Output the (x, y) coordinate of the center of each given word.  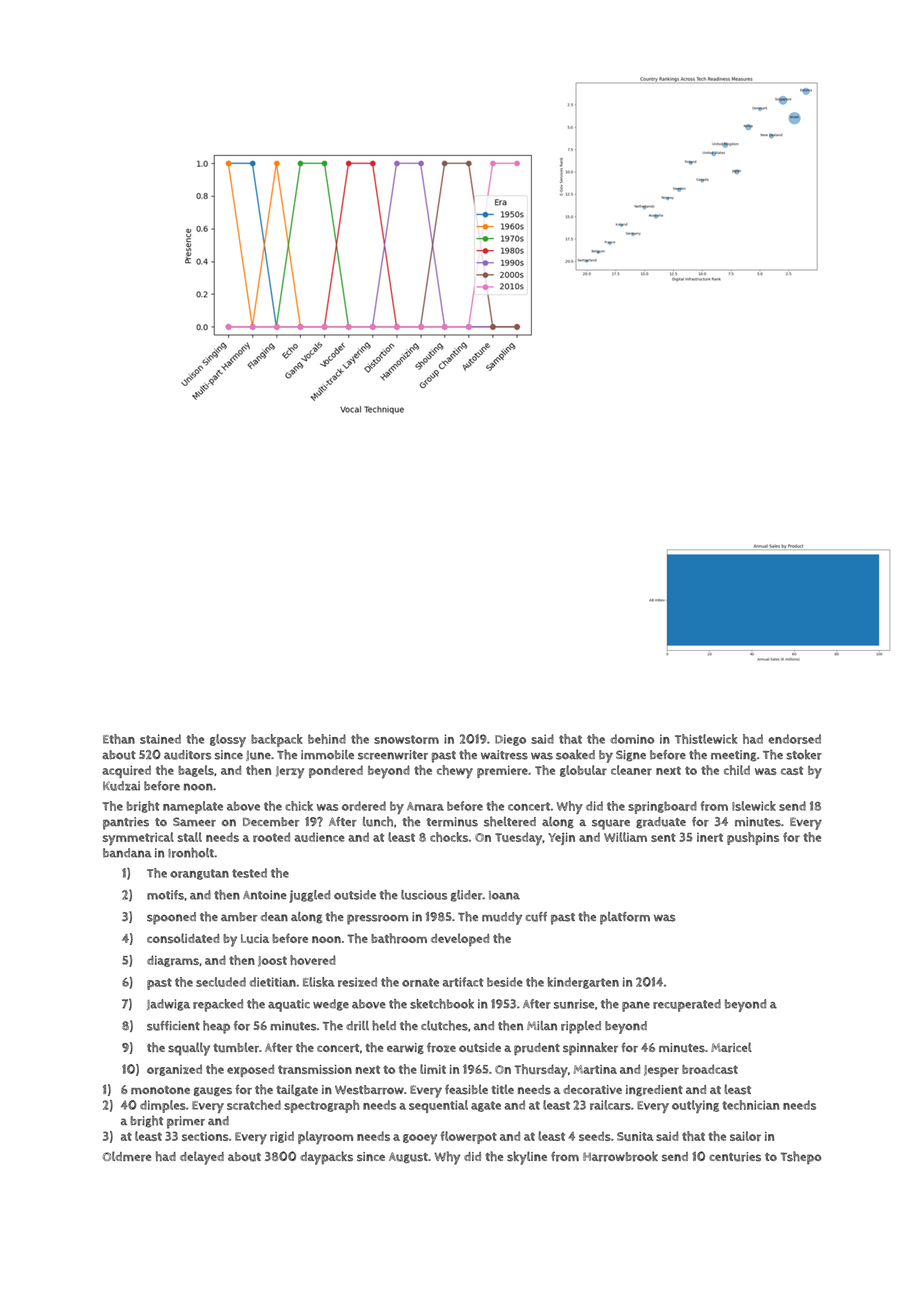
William (625, 837)
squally (189, 1049)
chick (299, 806)
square (611, 824)
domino (632, 739)
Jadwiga (168, 1005)
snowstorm (406, 739)
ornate (420, 982)
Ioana (504, 895)
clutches (444, 1025)
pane (636, 1006)
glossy (228, 740)
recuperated (687, 1005)
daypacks (326, 1158)
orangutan (199, 874)
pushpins (753, 838)
